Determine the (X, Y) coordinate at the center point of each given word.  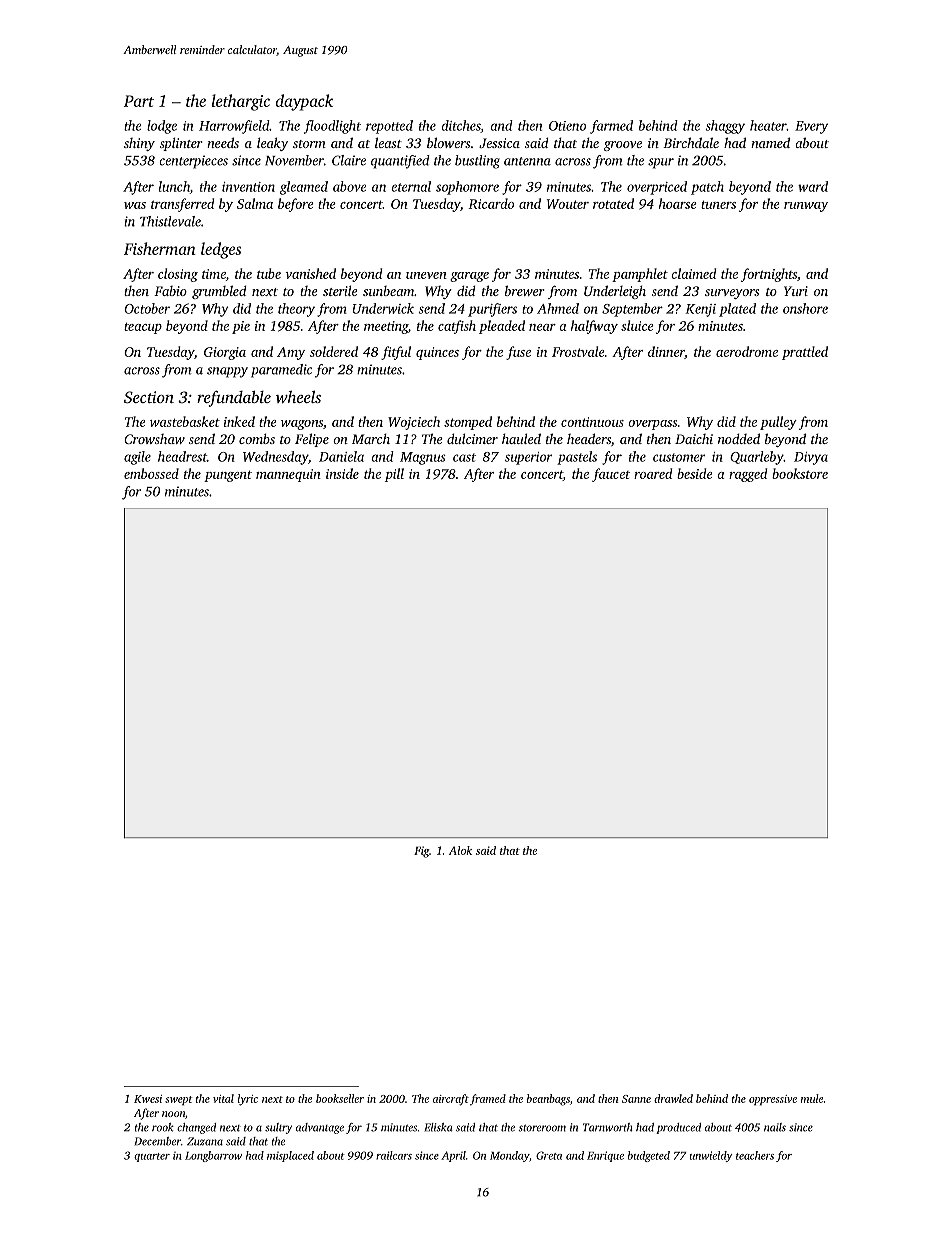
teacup (143, 328)
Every (811, 127)
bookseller (340, 1098)
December (157, 1141)
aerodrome (747, 351)
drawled (673, 1098)
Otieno (567, 126)
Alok (460, 850)
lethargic (241, 102)
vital (223, 1098)
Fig (421, 852)
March (371, 438)
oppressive (773, 1100)
